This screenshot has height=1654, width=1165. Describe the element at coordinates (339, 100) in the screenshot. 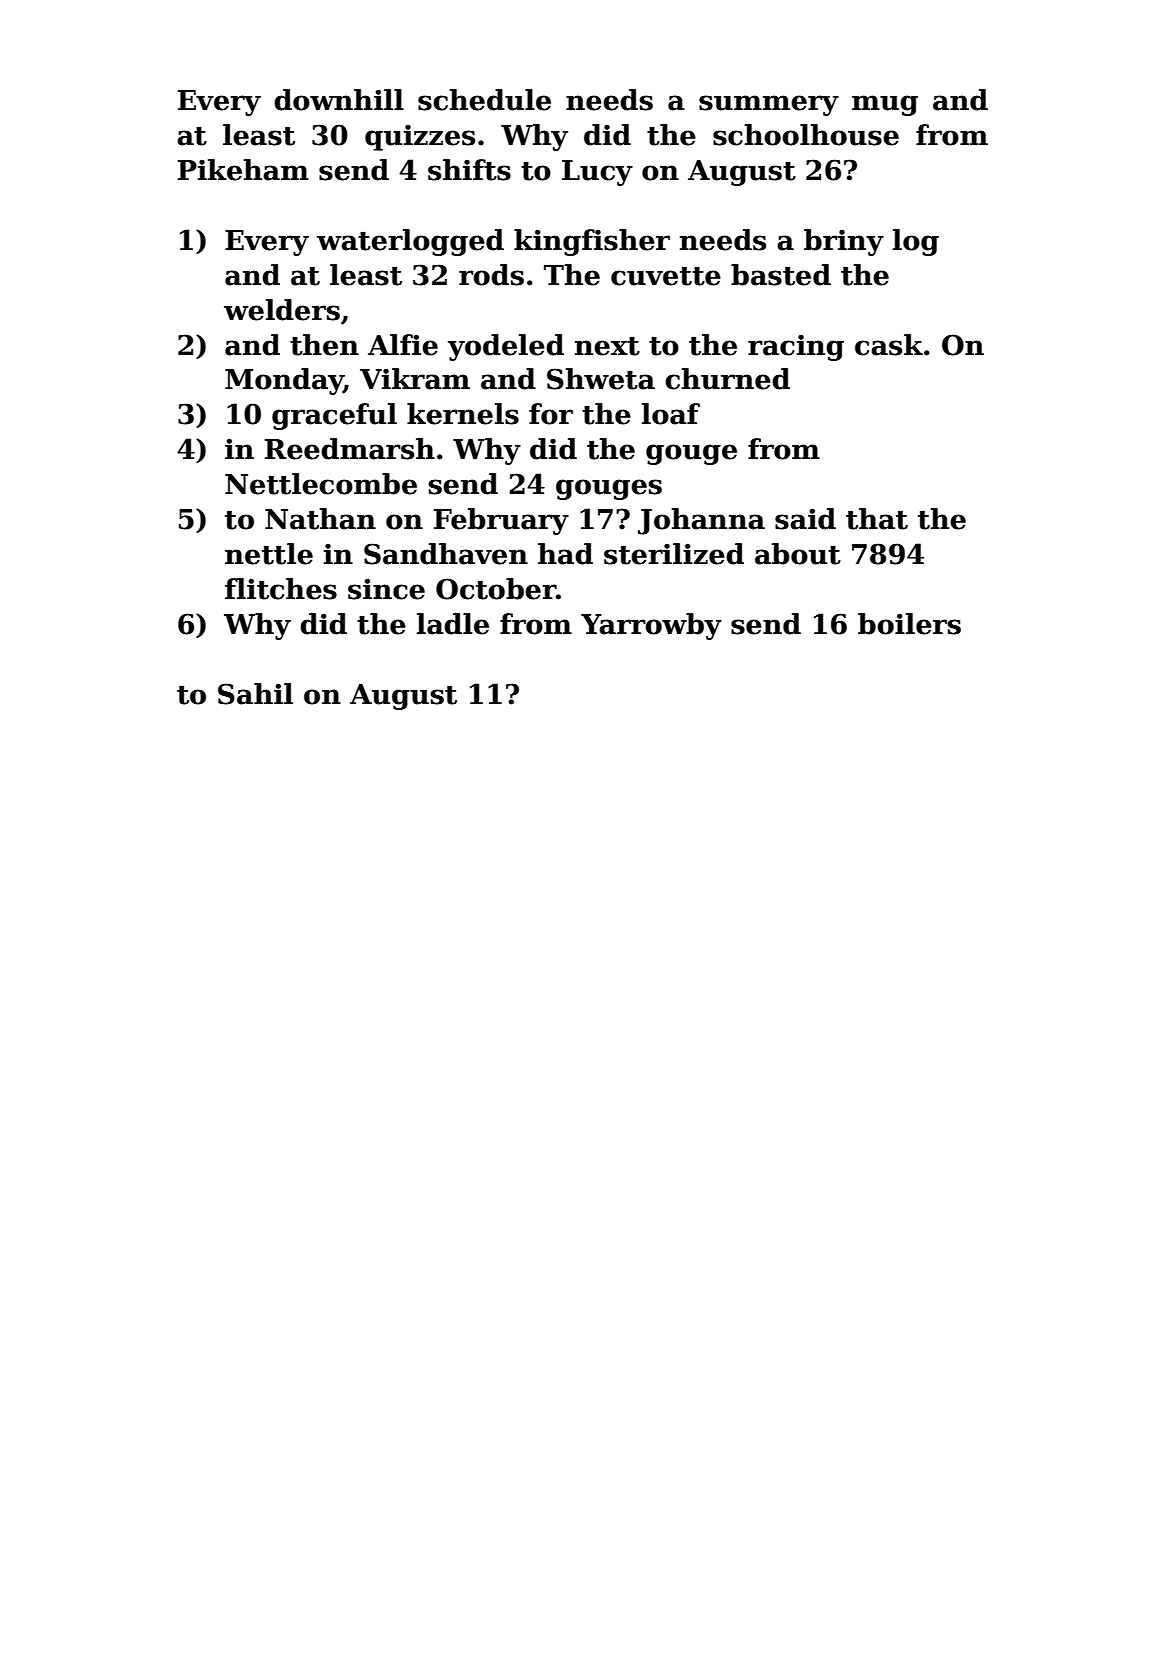

I see `downhill` at that location.
